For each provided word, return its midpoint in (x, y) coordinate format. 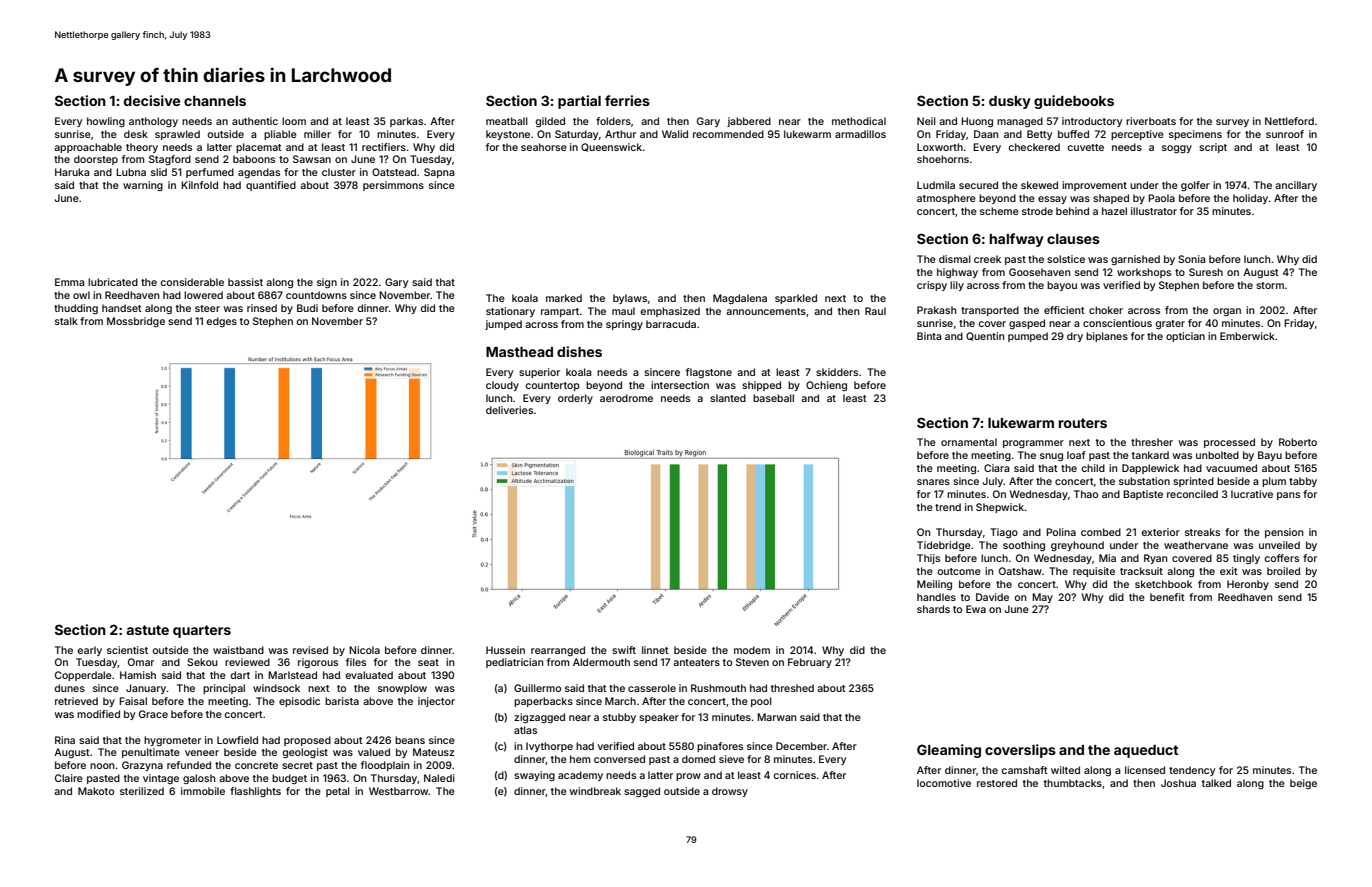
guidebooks (1074, 102)
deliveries (509, 410)
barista (342, 701)
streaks (1202, 532)
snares (933, 482)
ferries (627, 100)
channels (215, 101)
